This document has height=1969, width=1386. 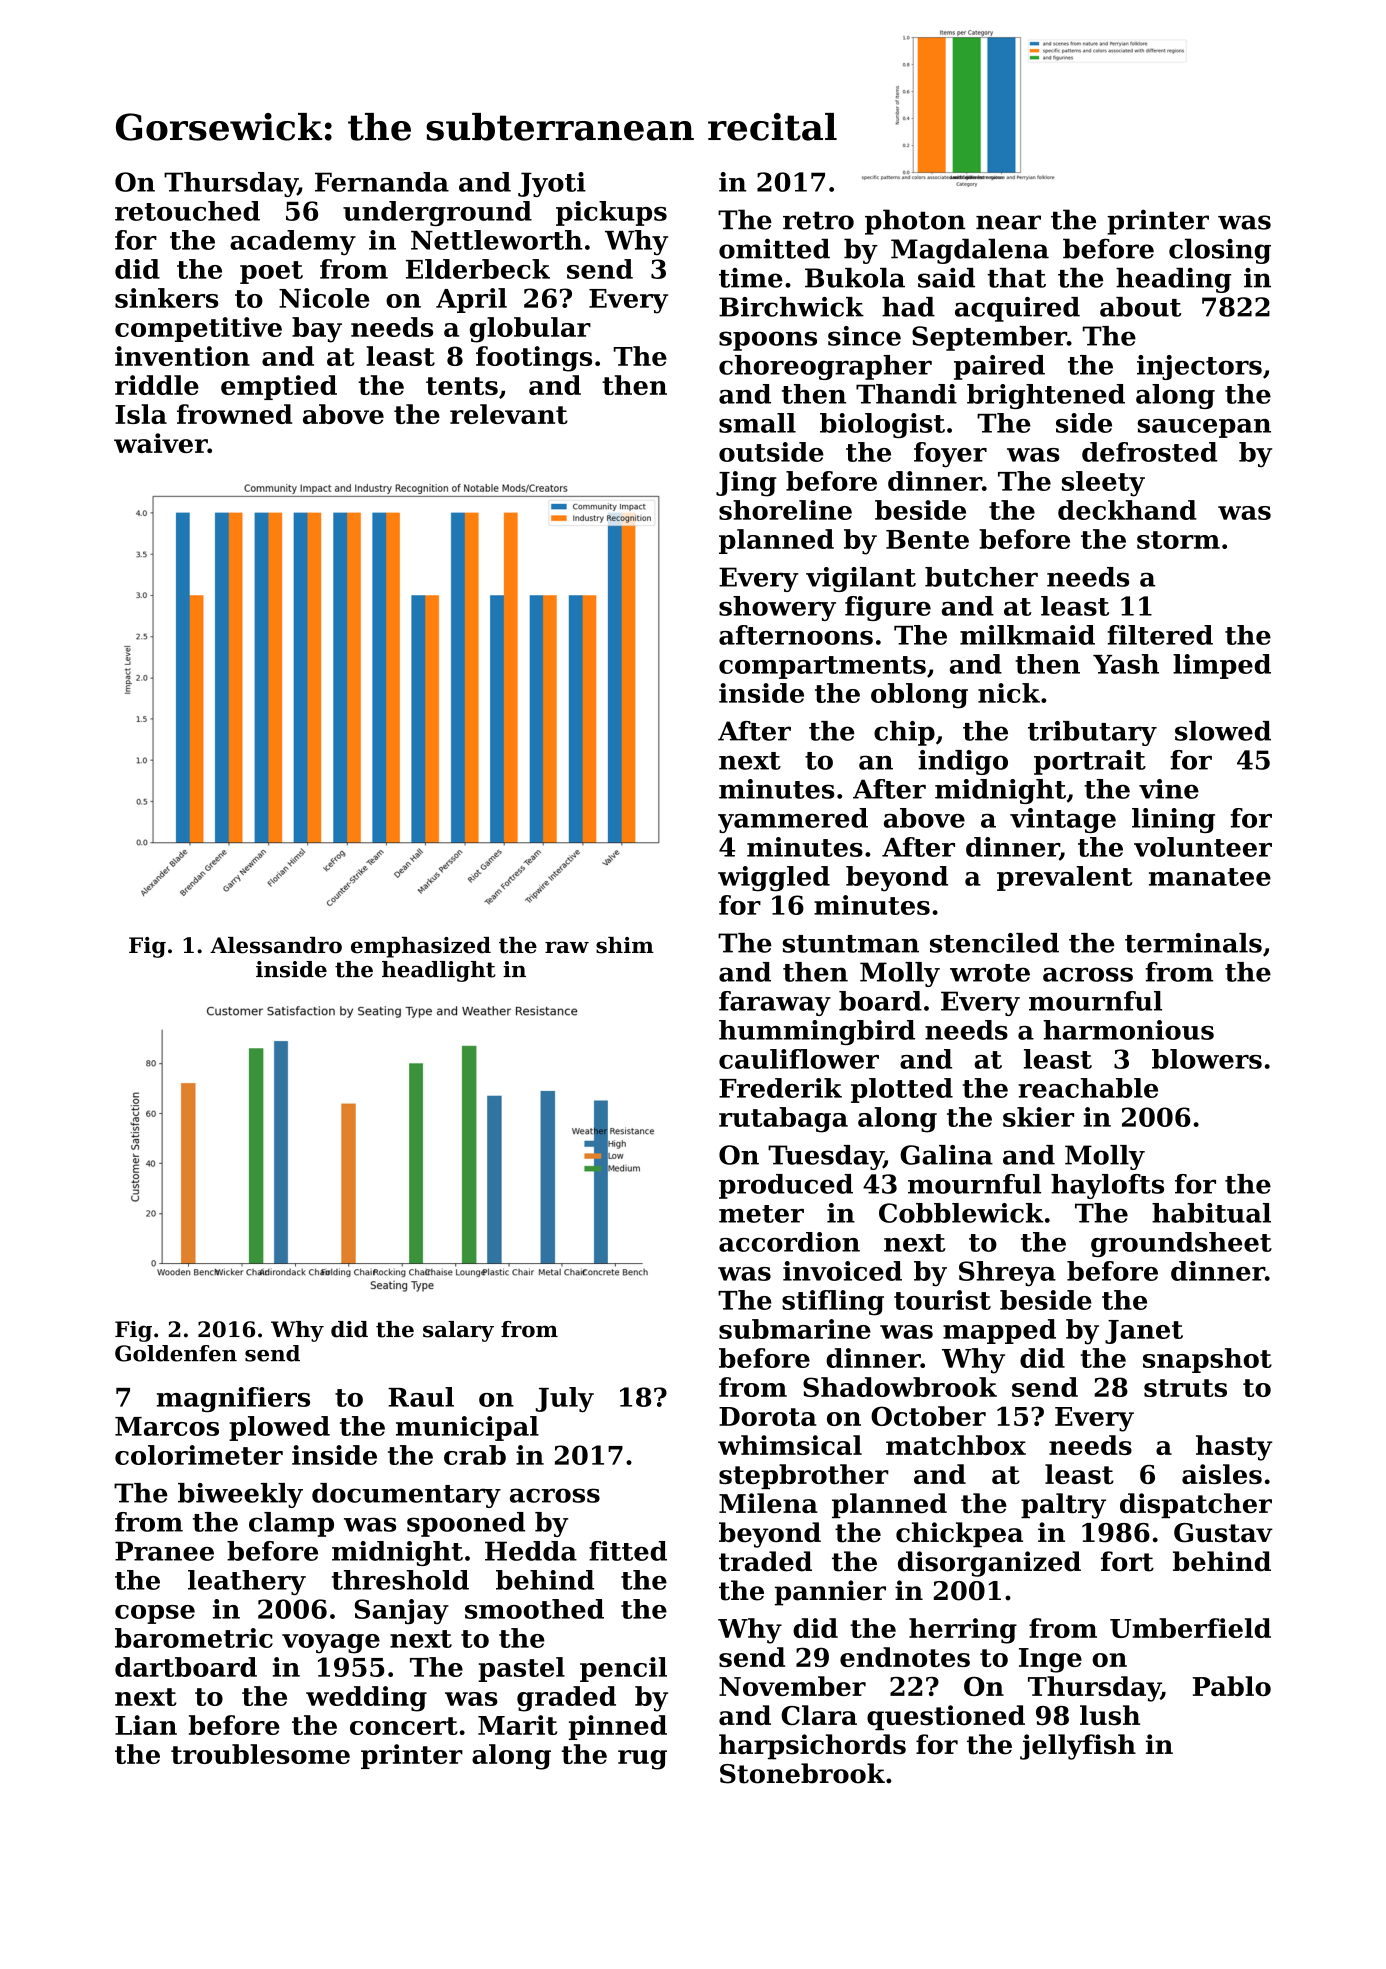 What do you see at coordinates (1009, 693) in the document?
I see `nick` at bounding box center [1009, 693].
